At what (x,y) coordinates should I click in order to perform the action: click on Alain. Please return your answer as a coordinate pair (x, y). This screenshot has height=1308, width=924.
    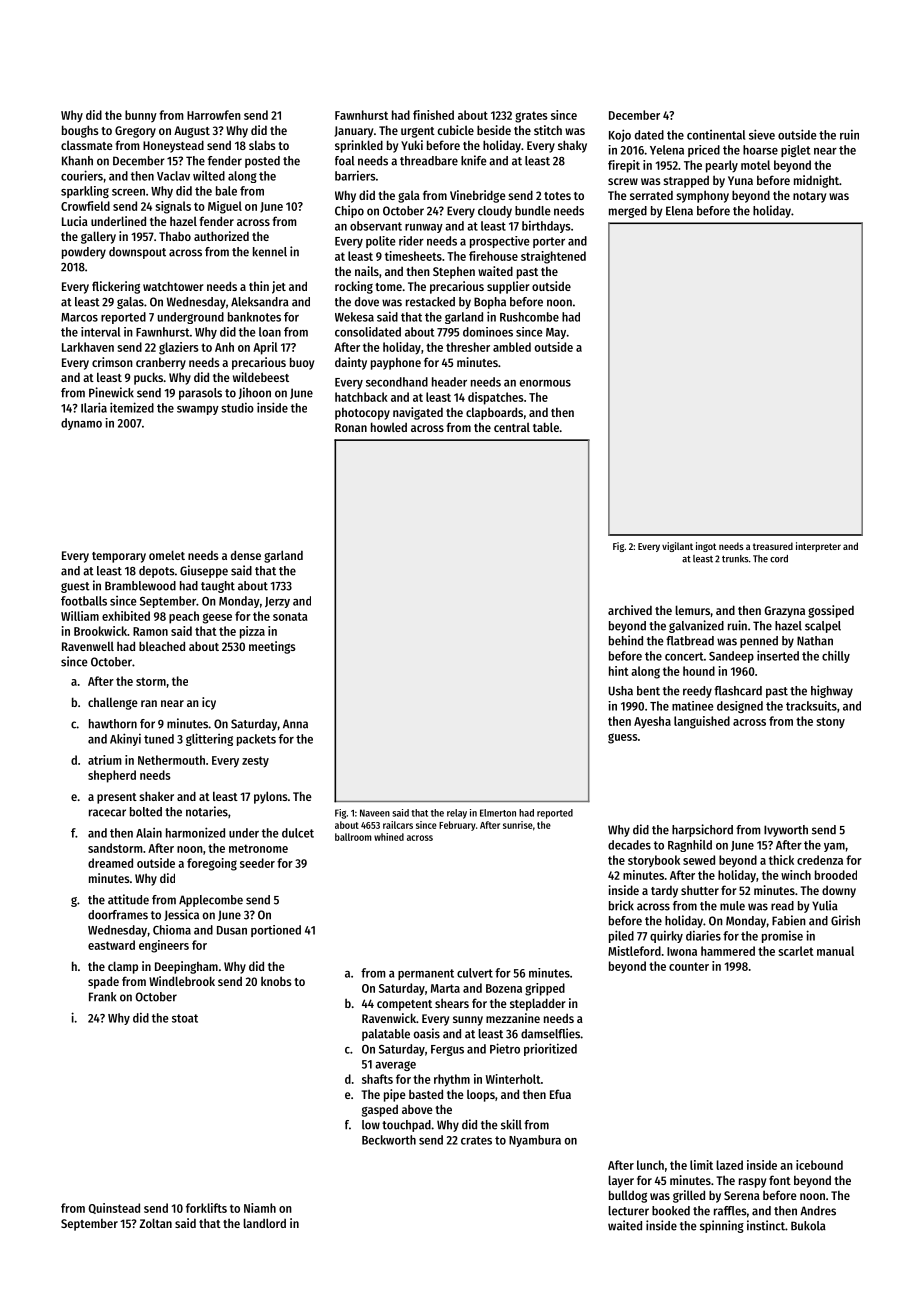
    Looking at the image, I should click on (149, 833).
